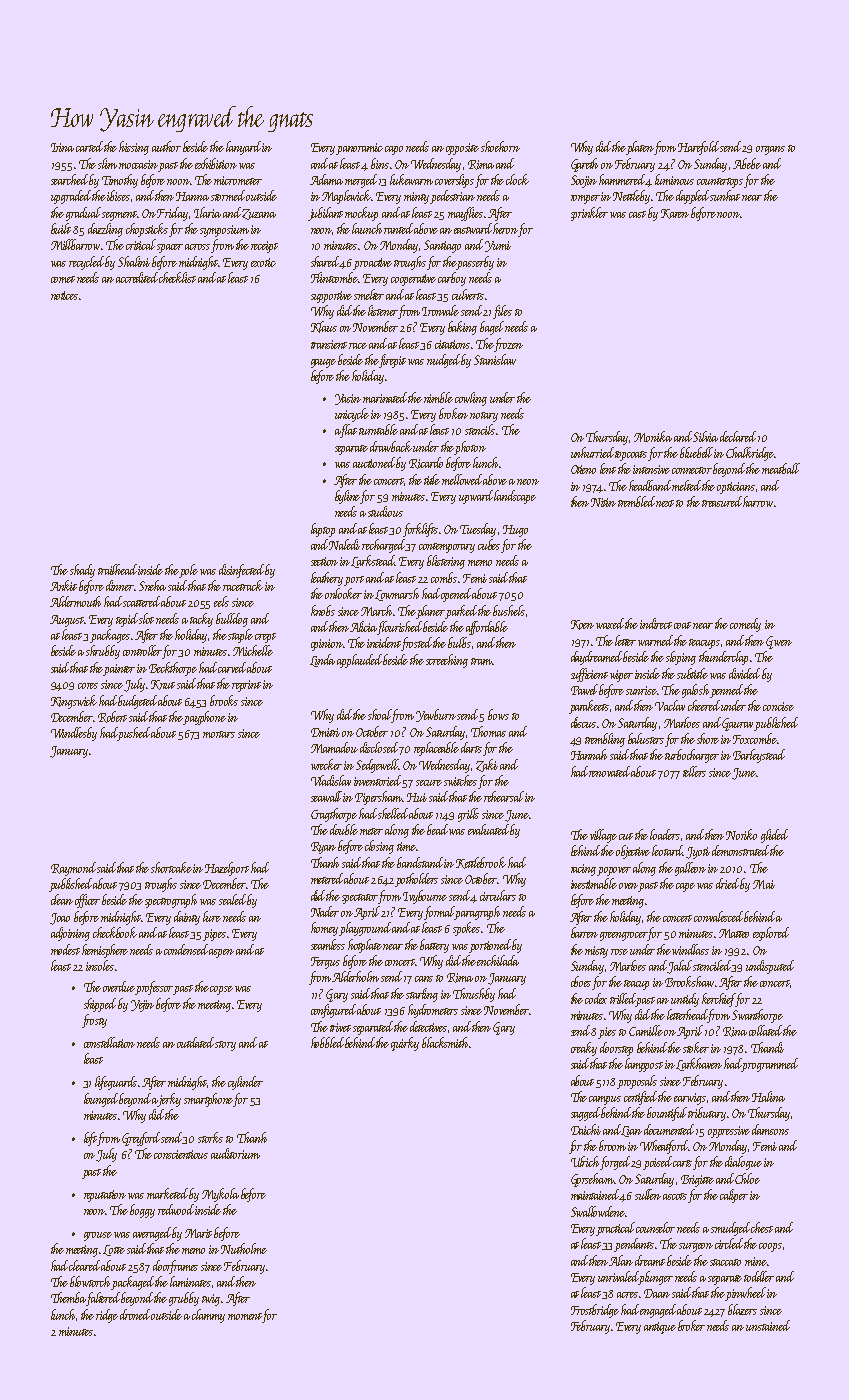 The height and width of the image is (1400, 849). What do you see at coordinates (244, 1248) in the image?
I see `Nutholme` at bounding box center [244, 1248].
